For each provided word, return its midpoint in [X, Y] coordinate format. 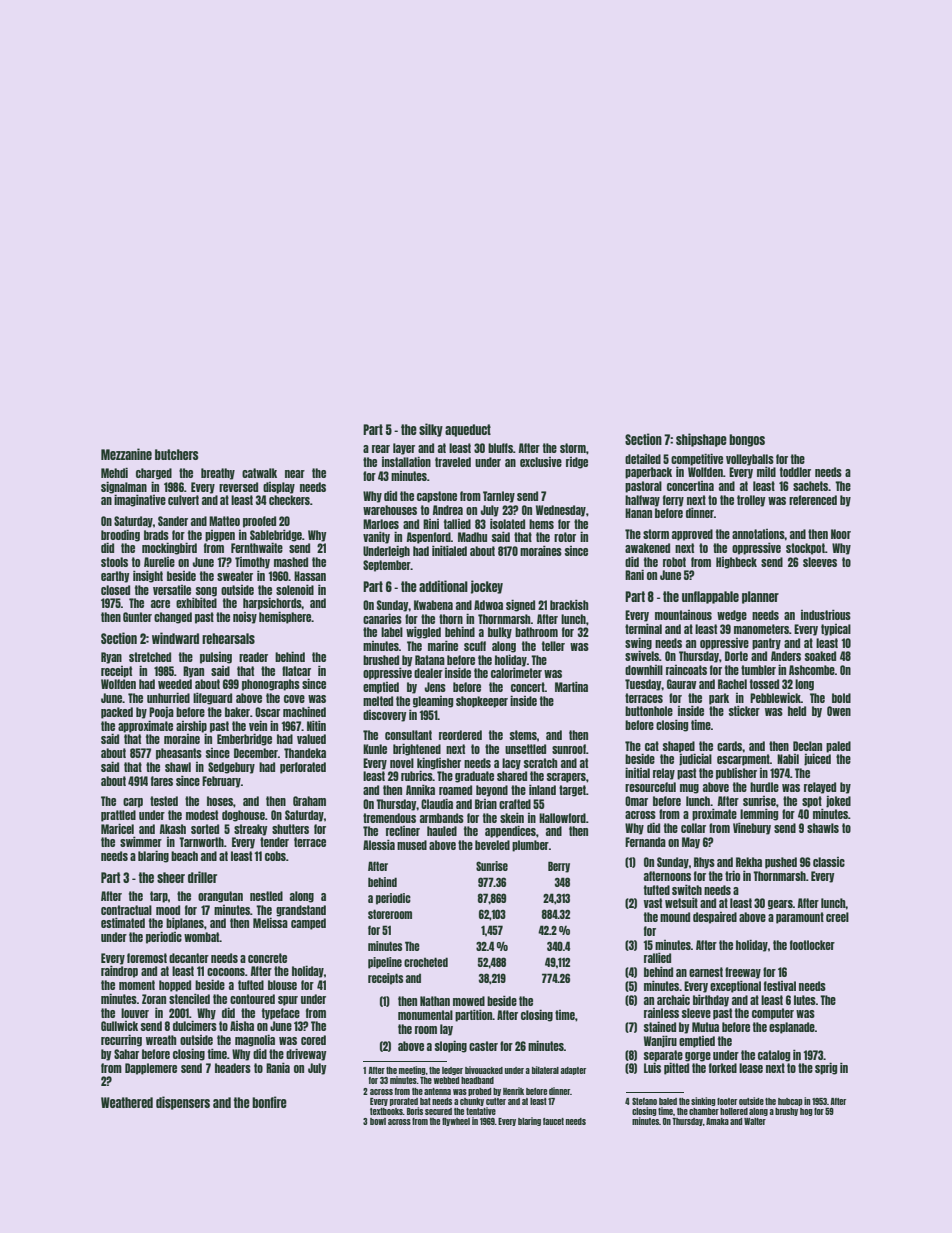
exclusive [541, 462]
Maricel [117, 829]
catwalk [259, 473]
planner [760, 597]
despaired [715, 918]
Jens [435, 687]
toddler [795, 472]
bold [841, 698]
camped [308, 924]
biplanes [185, 924]
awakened [647, 548]
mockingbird [169, 549]
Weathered [127, 1102]
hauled [442, 831]
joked [838, 802]
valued [311, 739]
